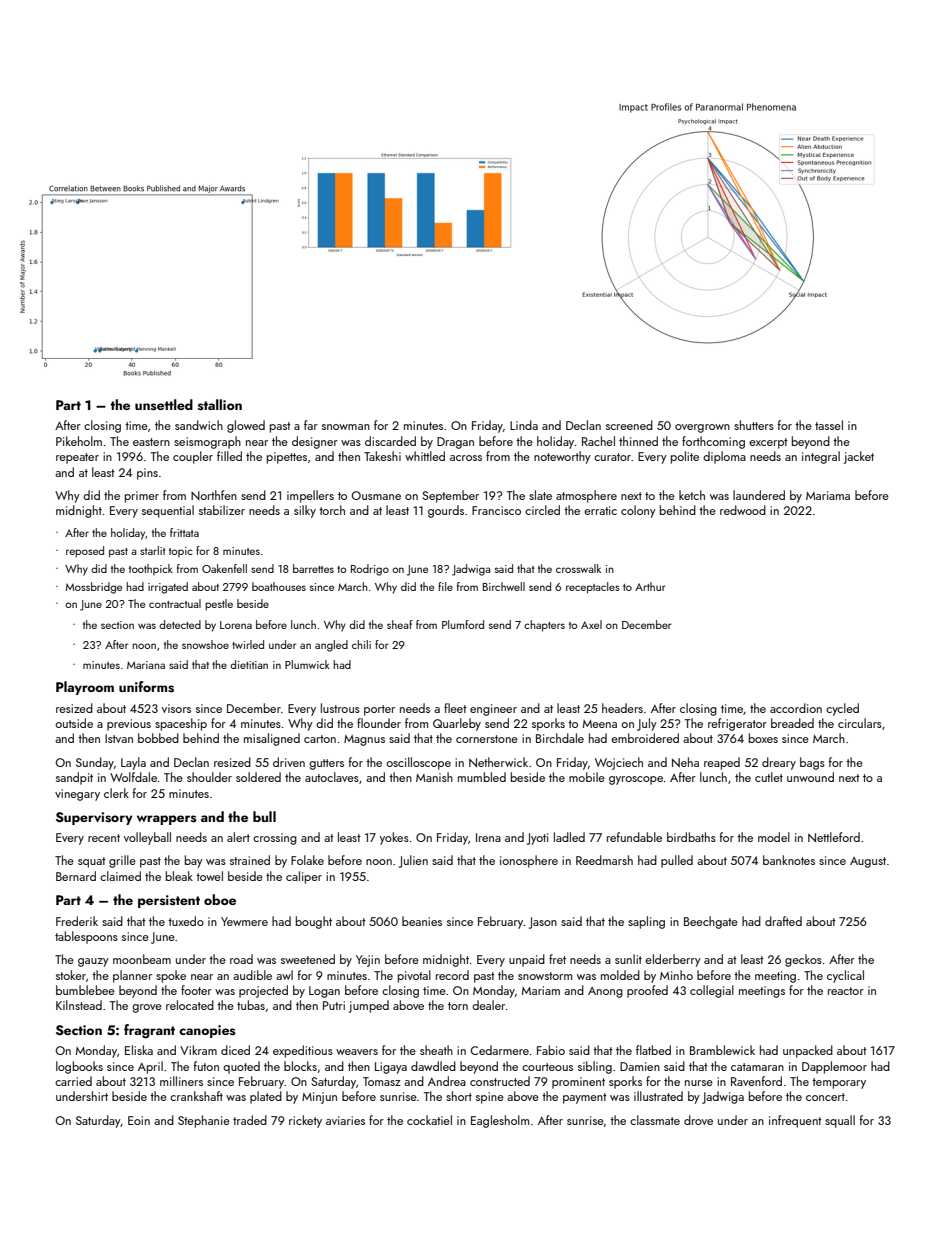  I want to click on Eliska, so click(139, 1050).
